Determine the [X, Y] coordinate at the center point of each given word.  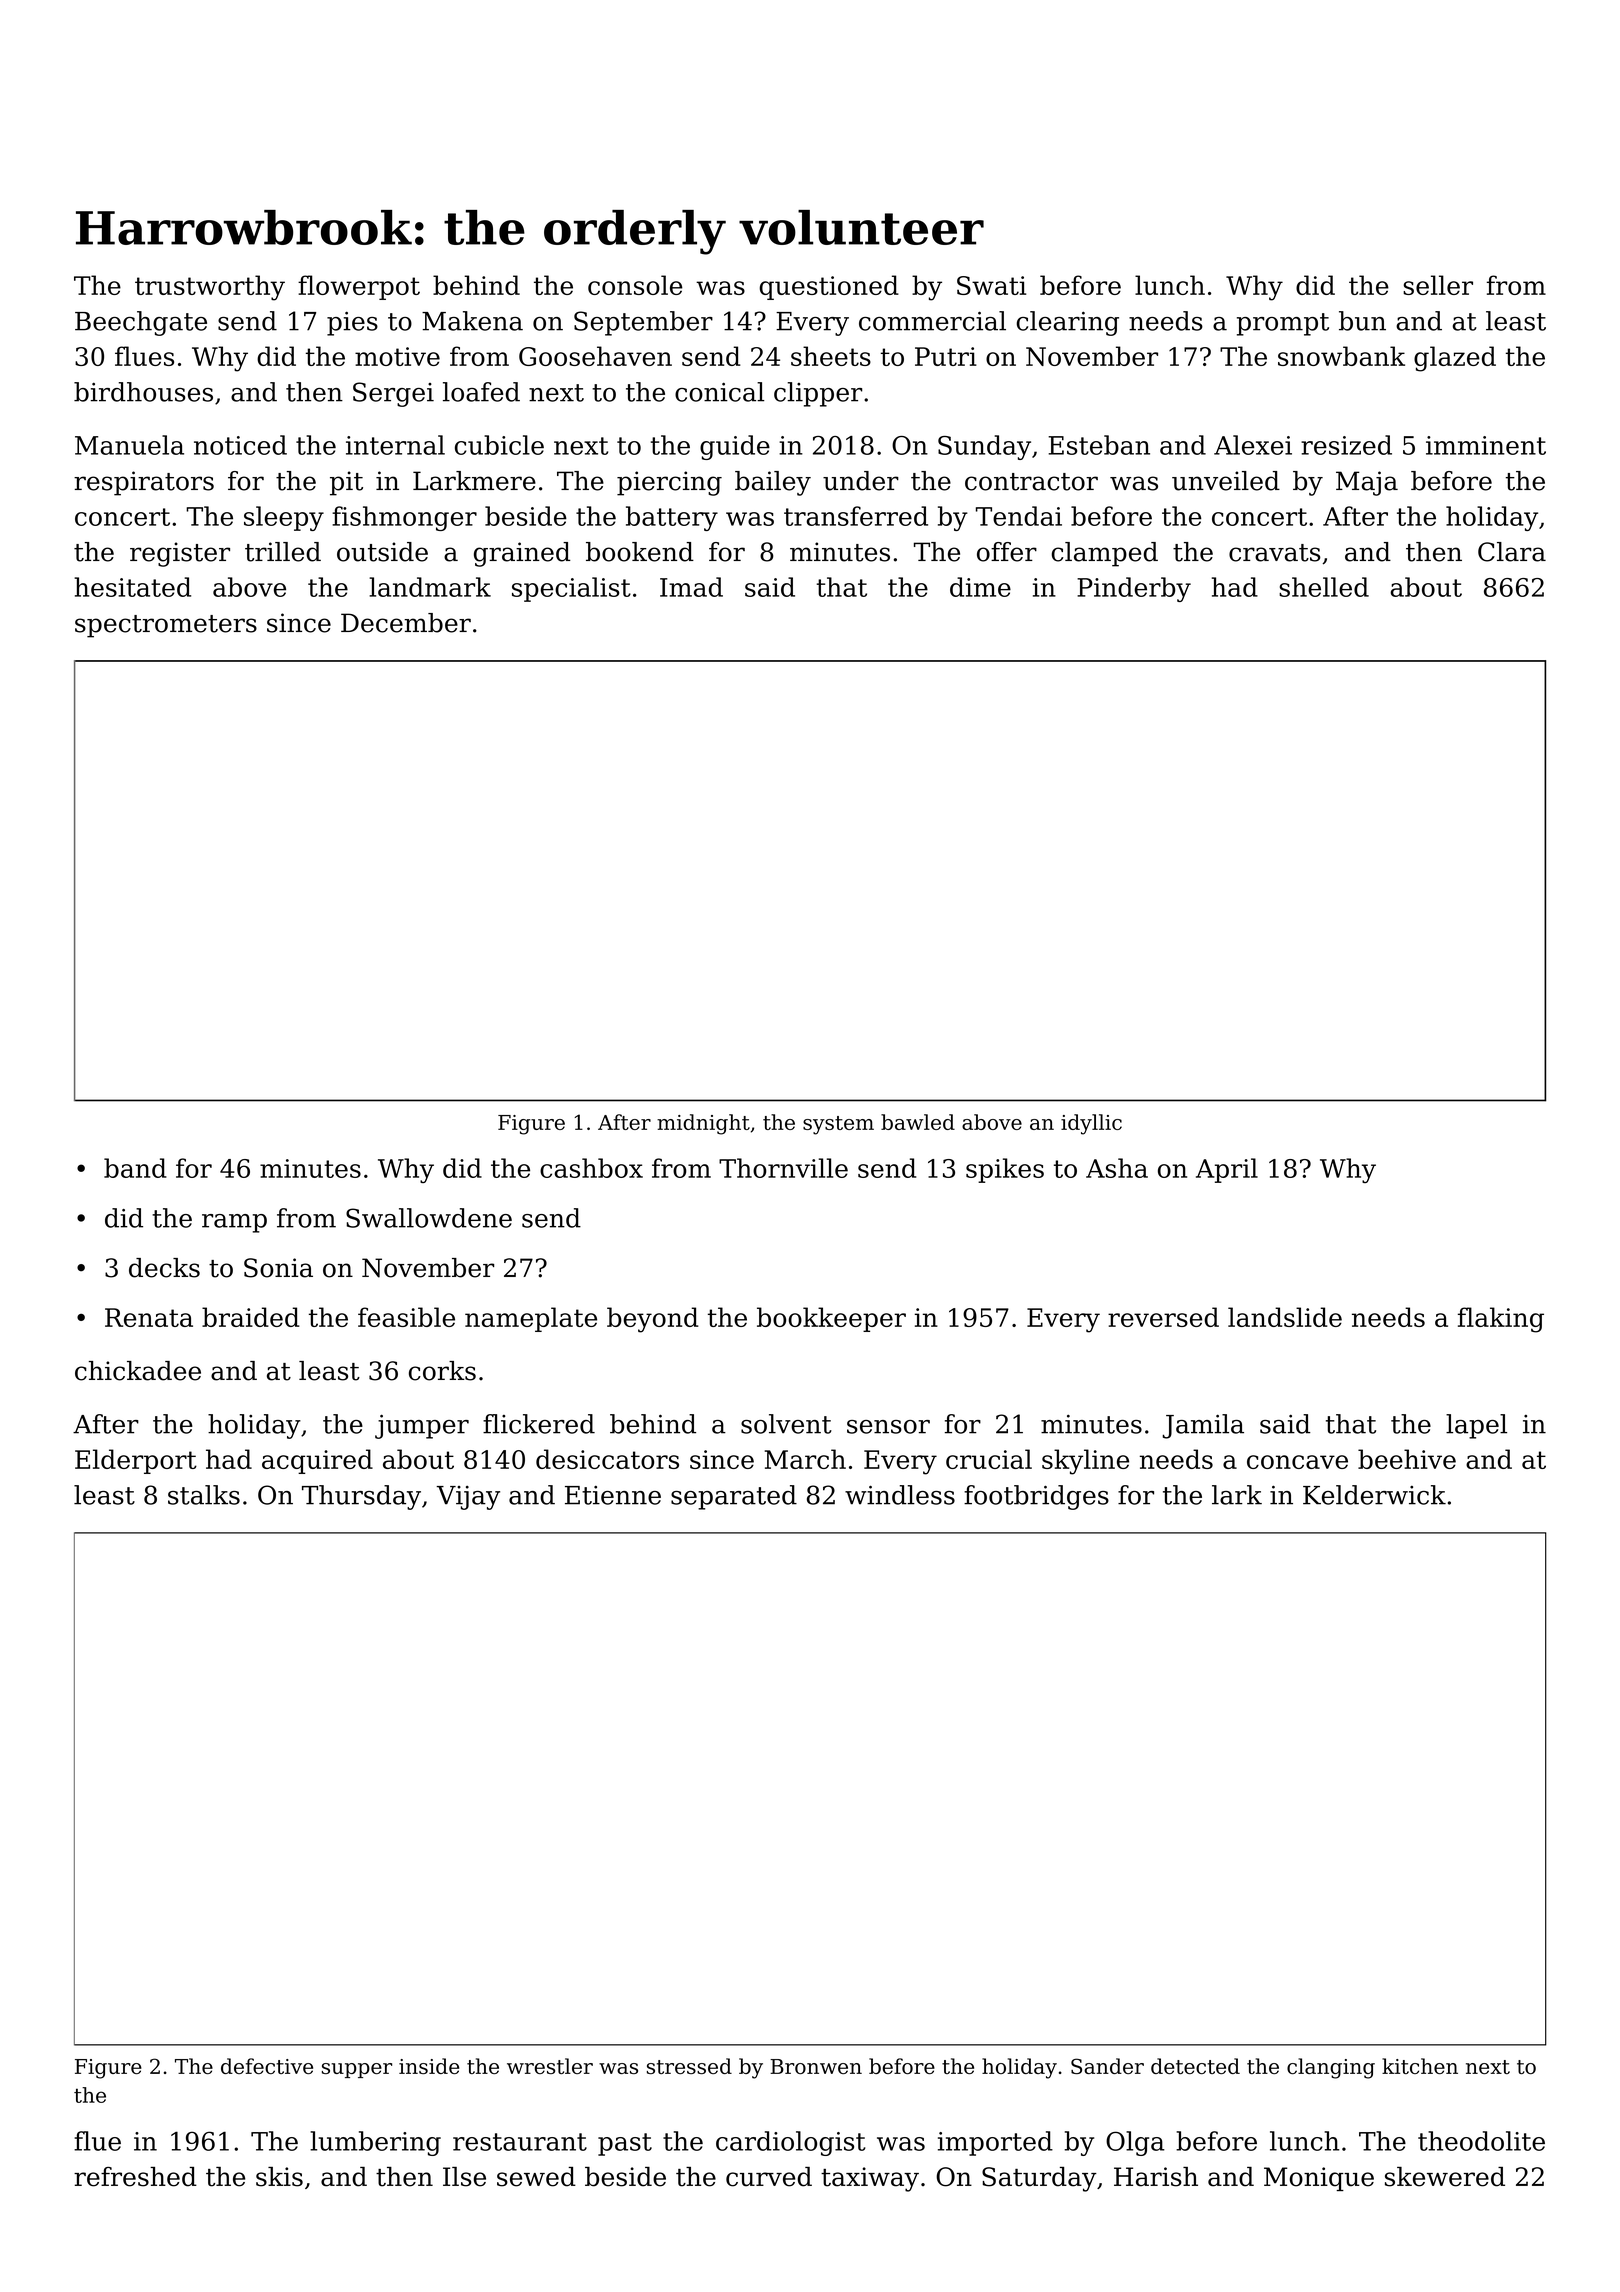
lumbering [375, 2143]
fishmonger [404, 518]
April [1227, 1170]
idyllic [1091, 1124]
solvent [786, 1424]
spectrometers [166, 626]
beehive [1407, 1459]
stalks [204, 1495]
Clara [1512, 552]
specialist [571, 589]
